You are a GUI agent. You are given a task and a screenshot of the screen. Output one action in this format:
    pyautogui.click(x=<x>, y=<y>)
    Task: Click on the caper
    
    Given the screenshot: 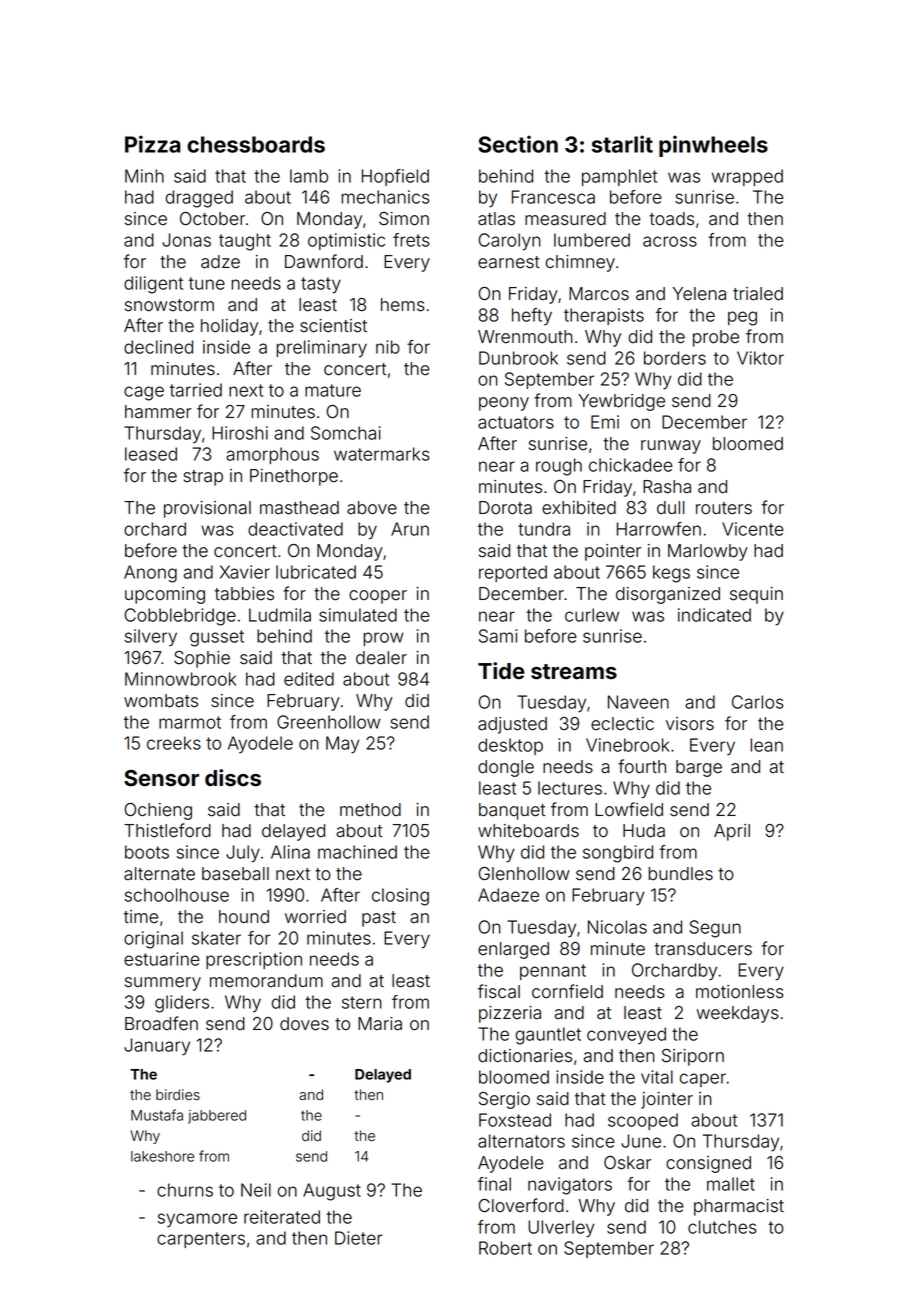 What is the action you would take?
    pyautogui.click(x=703, y=1080)
